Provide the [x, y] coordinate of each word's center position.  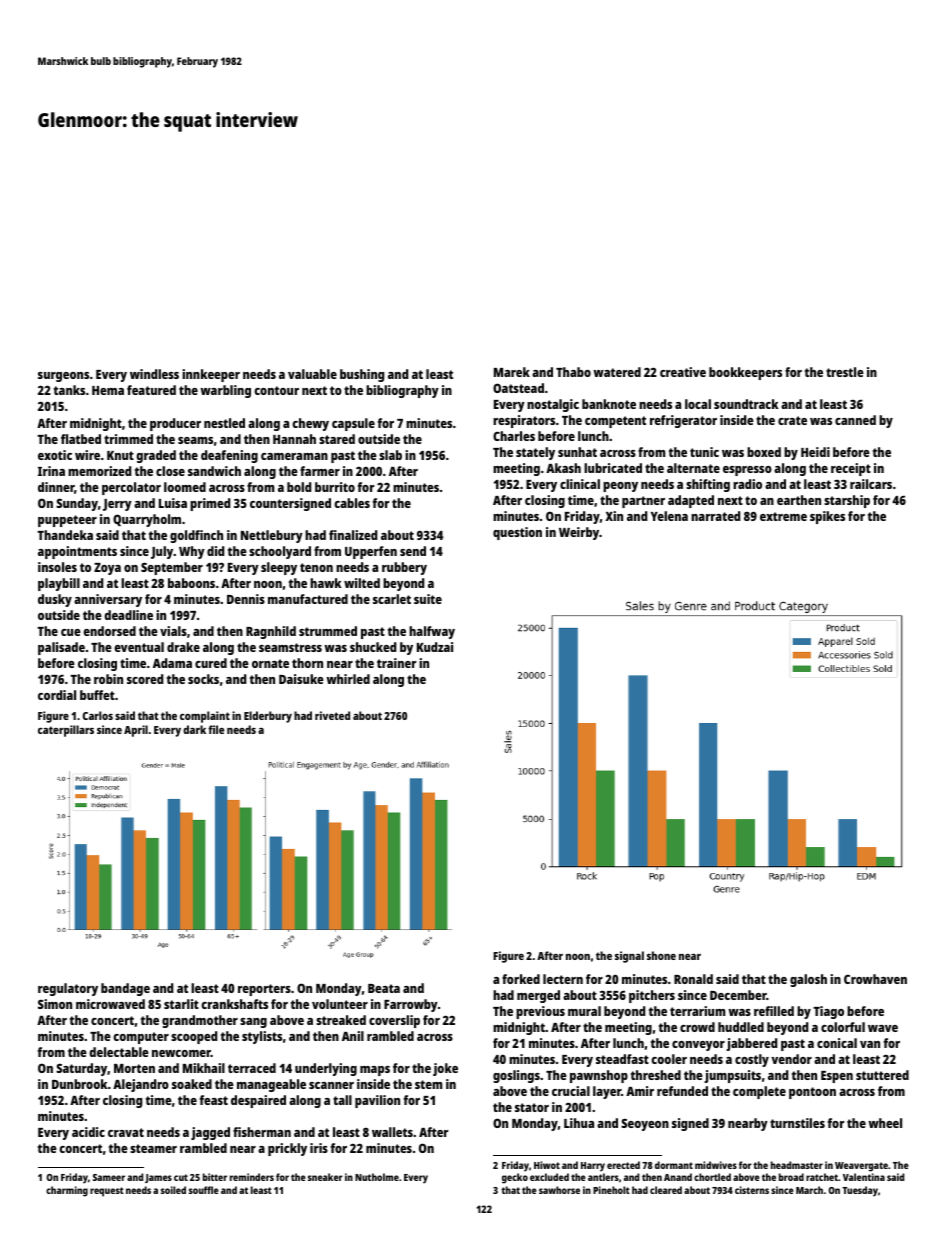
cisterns [752, 1190]
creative [683, 372]
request [107, 1192]
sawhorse [559, 1190]
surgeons [63, 377]
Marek [512, 372]
